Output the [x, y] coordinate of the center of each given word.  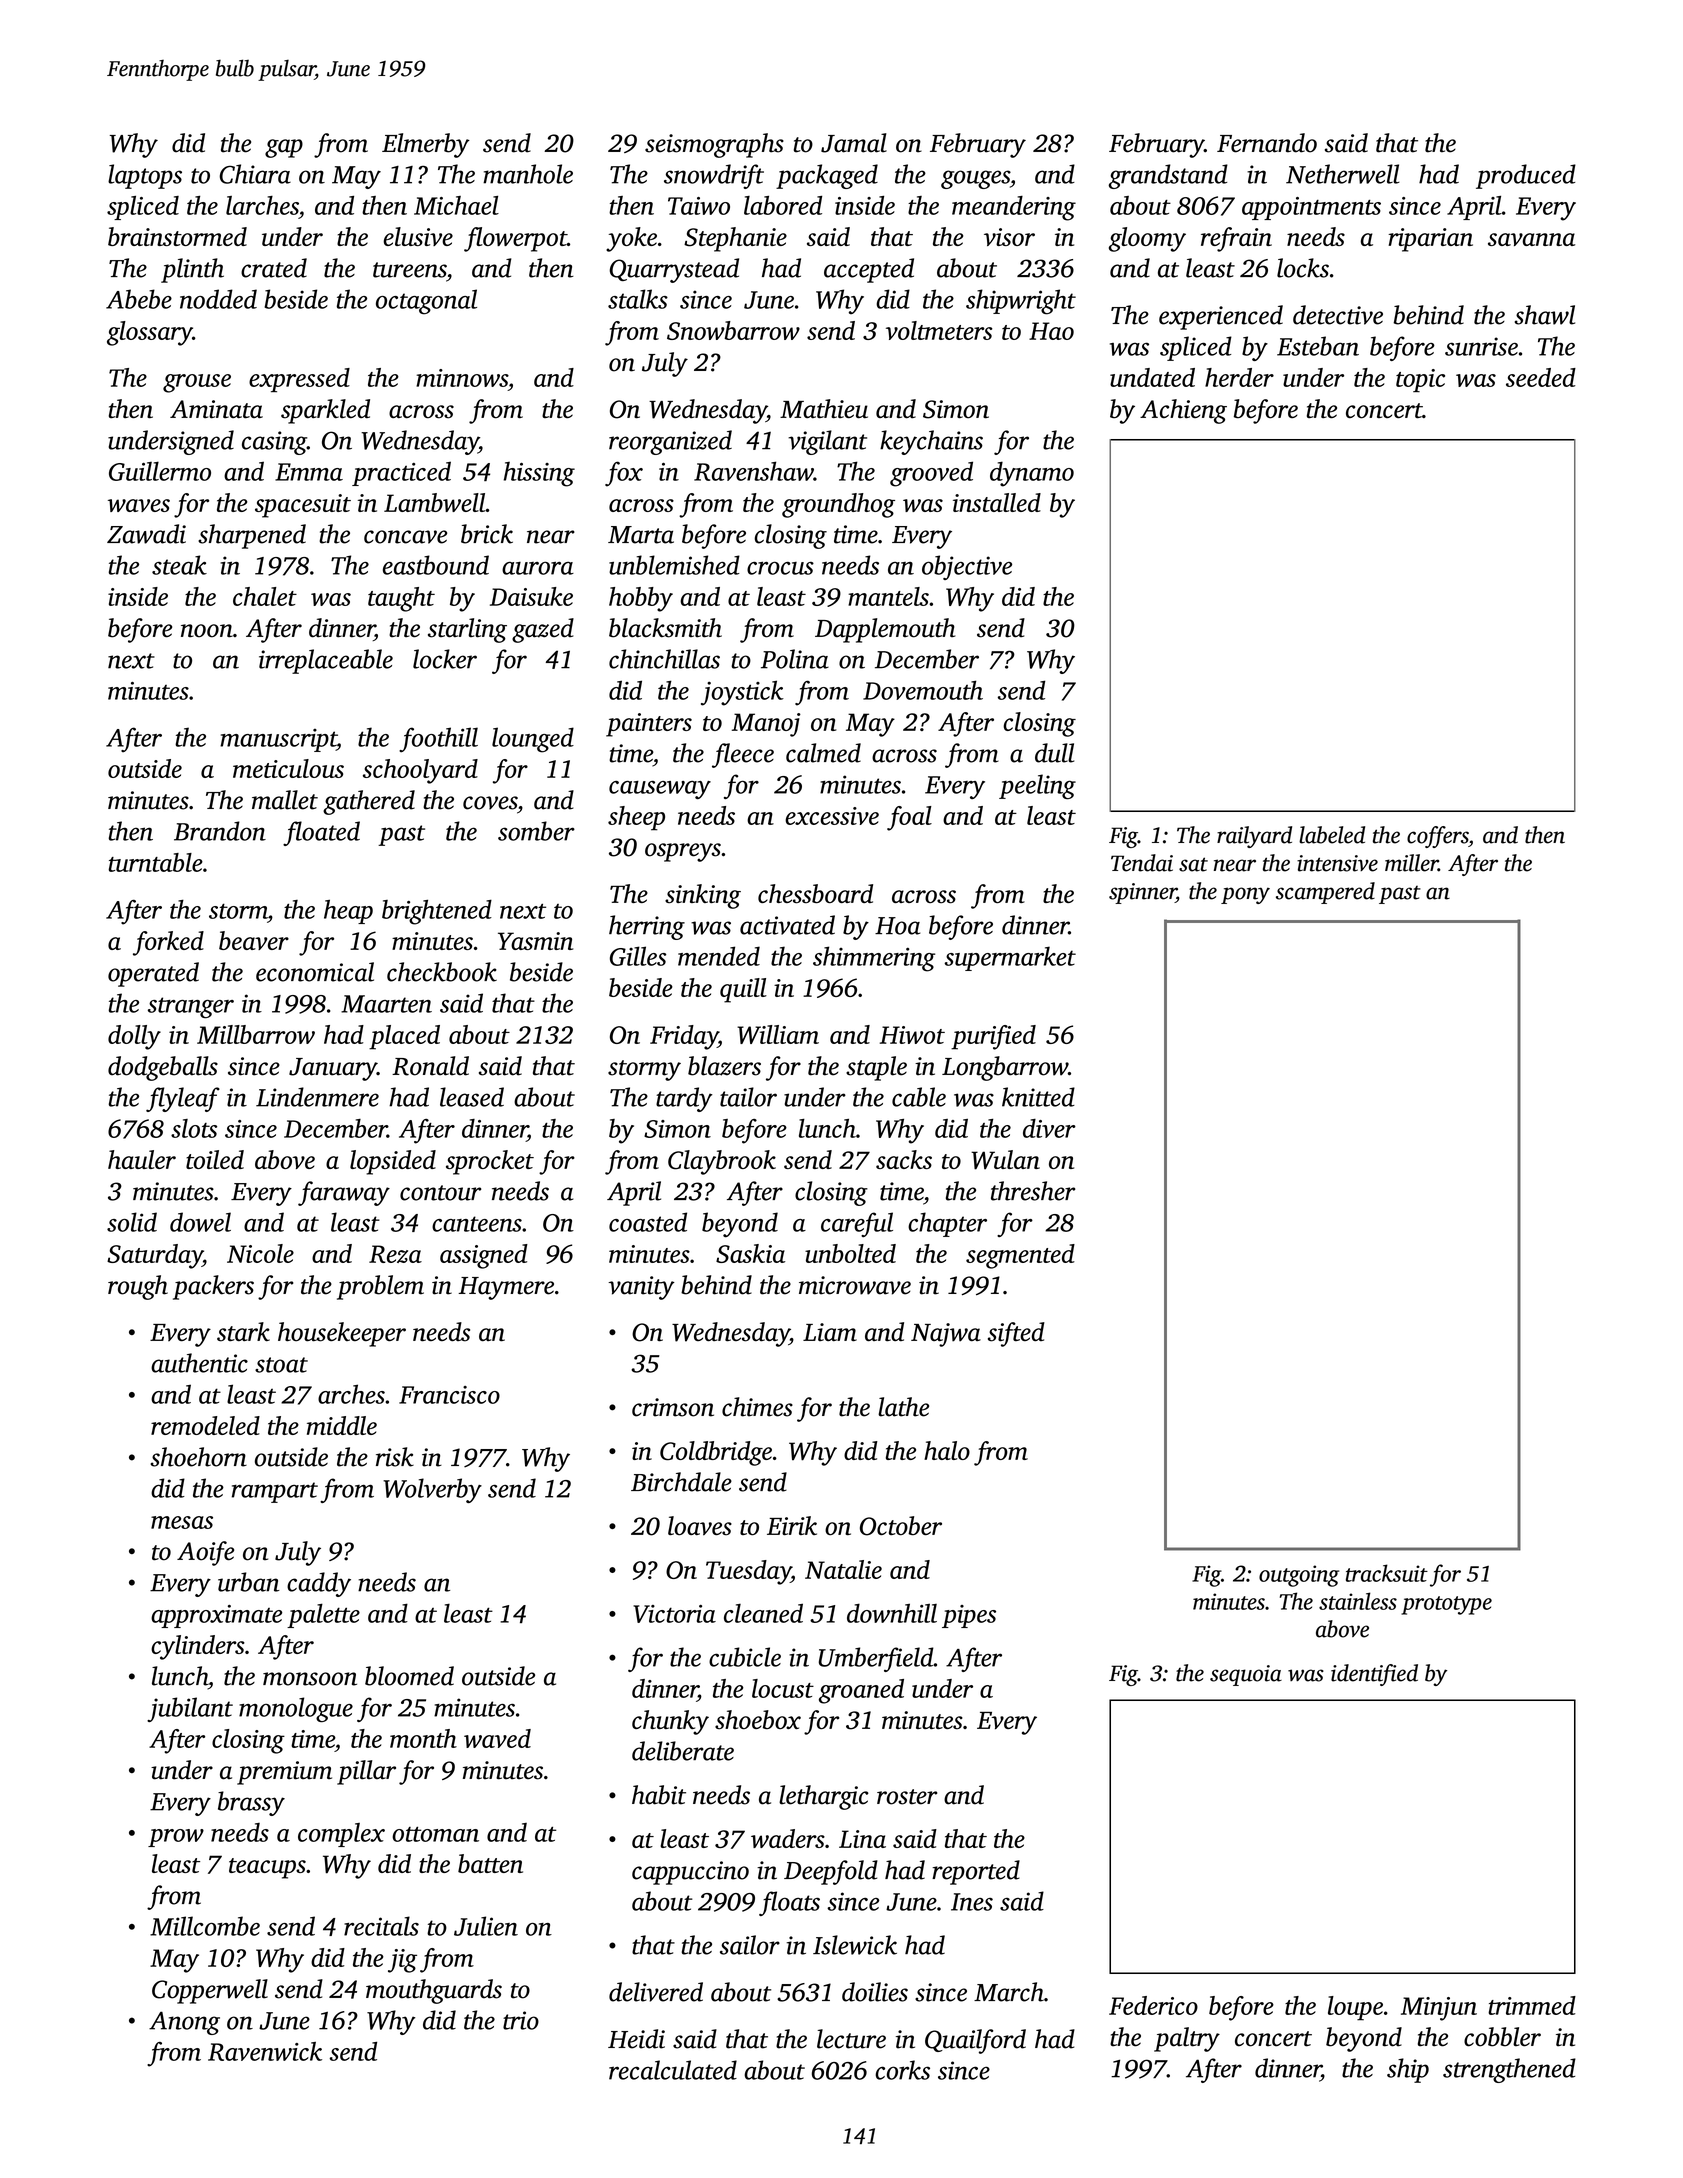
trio [521, 2020]
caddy [319, 1584]
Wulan [1005, 1160]
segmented [1020, 1256]
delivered [656, 1992]
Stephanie [735, 239]
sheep [636, 818]
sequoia [1246, 1675]
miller [1411, 863]
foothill [438, 740]
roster [907, 1797]
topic [1420, 380]
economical [315, 972]
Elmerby [426, 145]
